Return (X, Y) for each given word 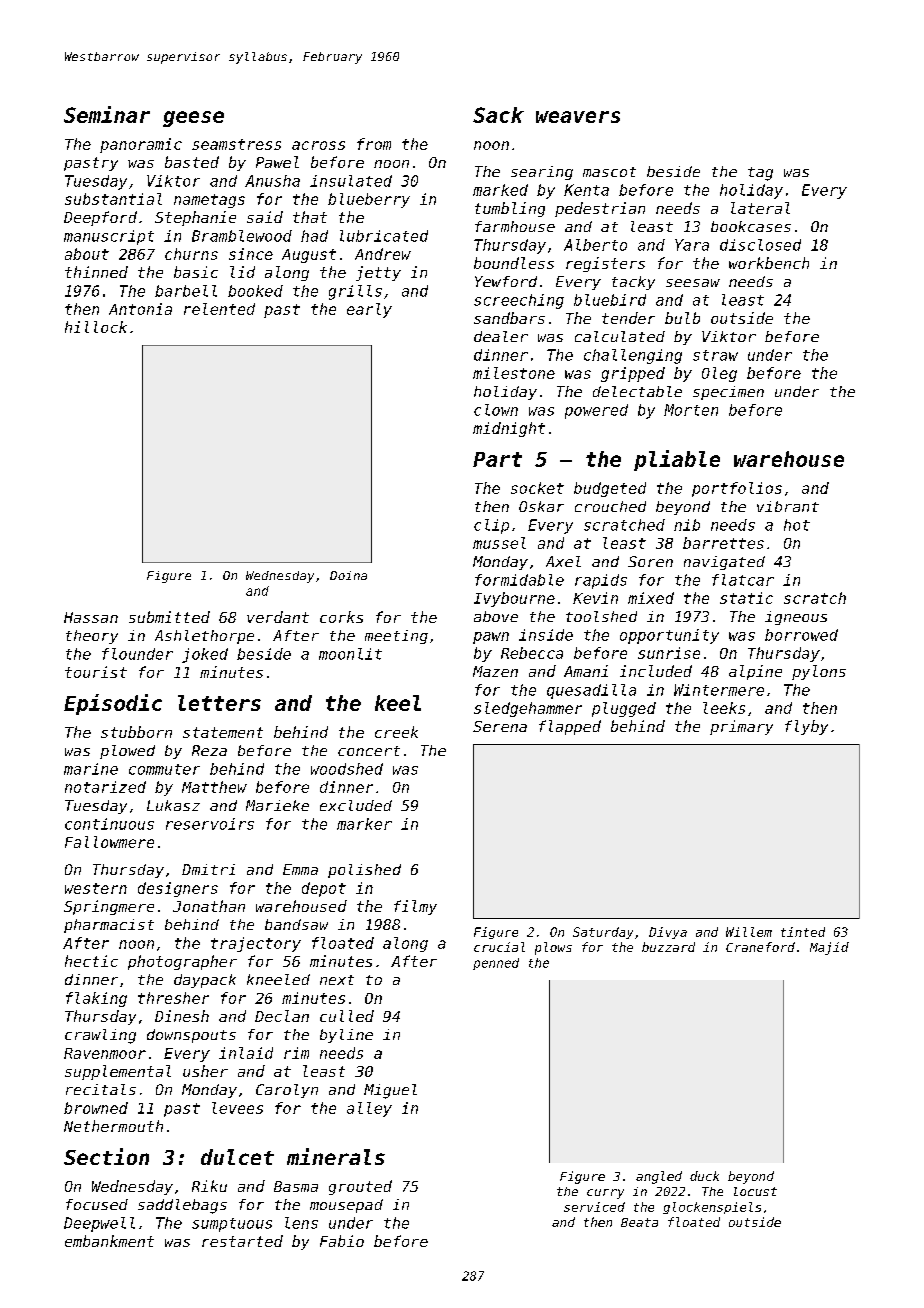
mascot (609, 172)
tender (628, 318)
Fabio (342, 1241)
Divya (668, 933)
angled (659, 1177)
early (369, 310)
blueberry (369, 200)
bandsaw (296, 924)
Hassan (91, 617)
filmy (415, 907)
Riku (209, 1186)
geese (193, 119)
